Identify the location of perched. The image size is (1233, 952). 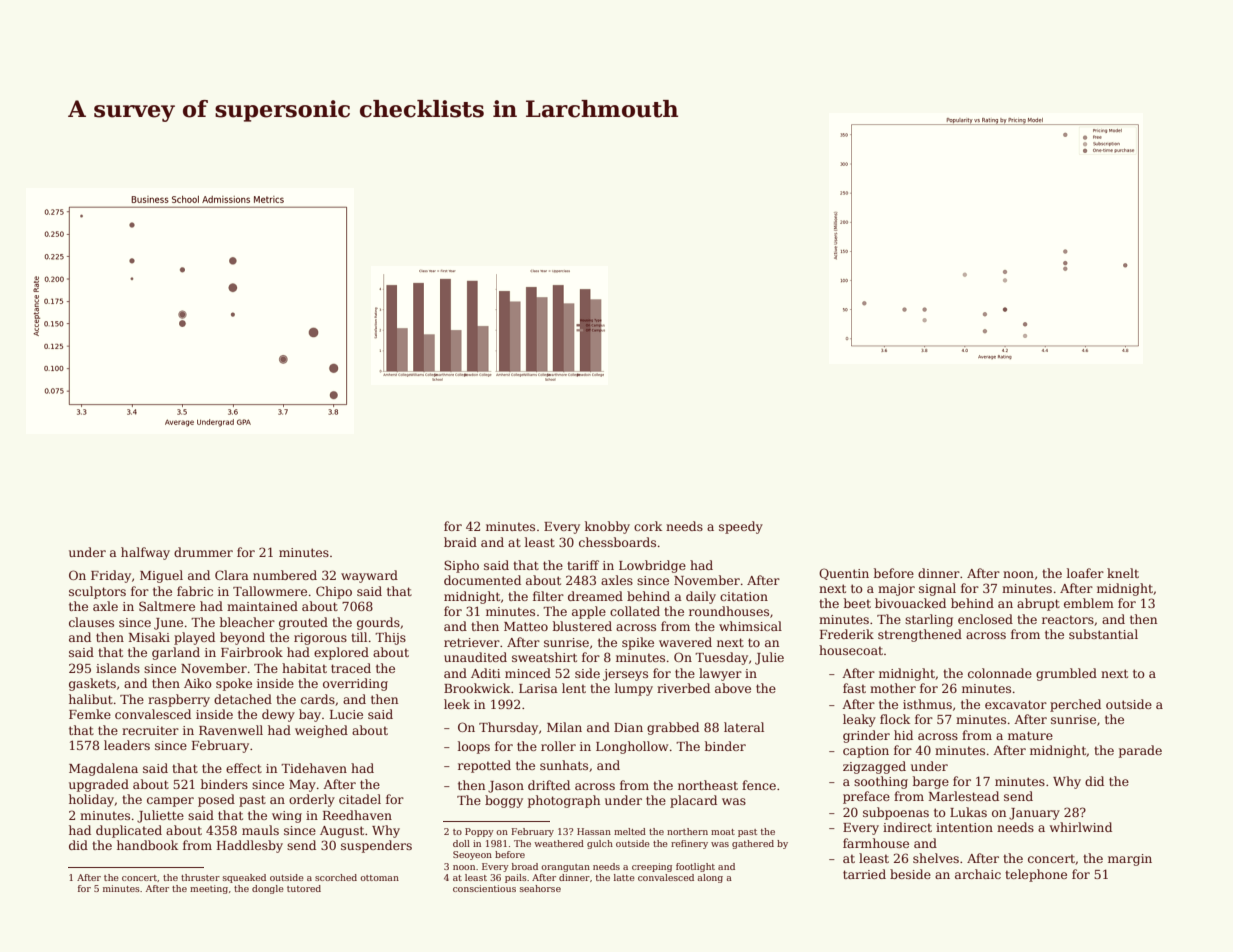
(1075, 705).
